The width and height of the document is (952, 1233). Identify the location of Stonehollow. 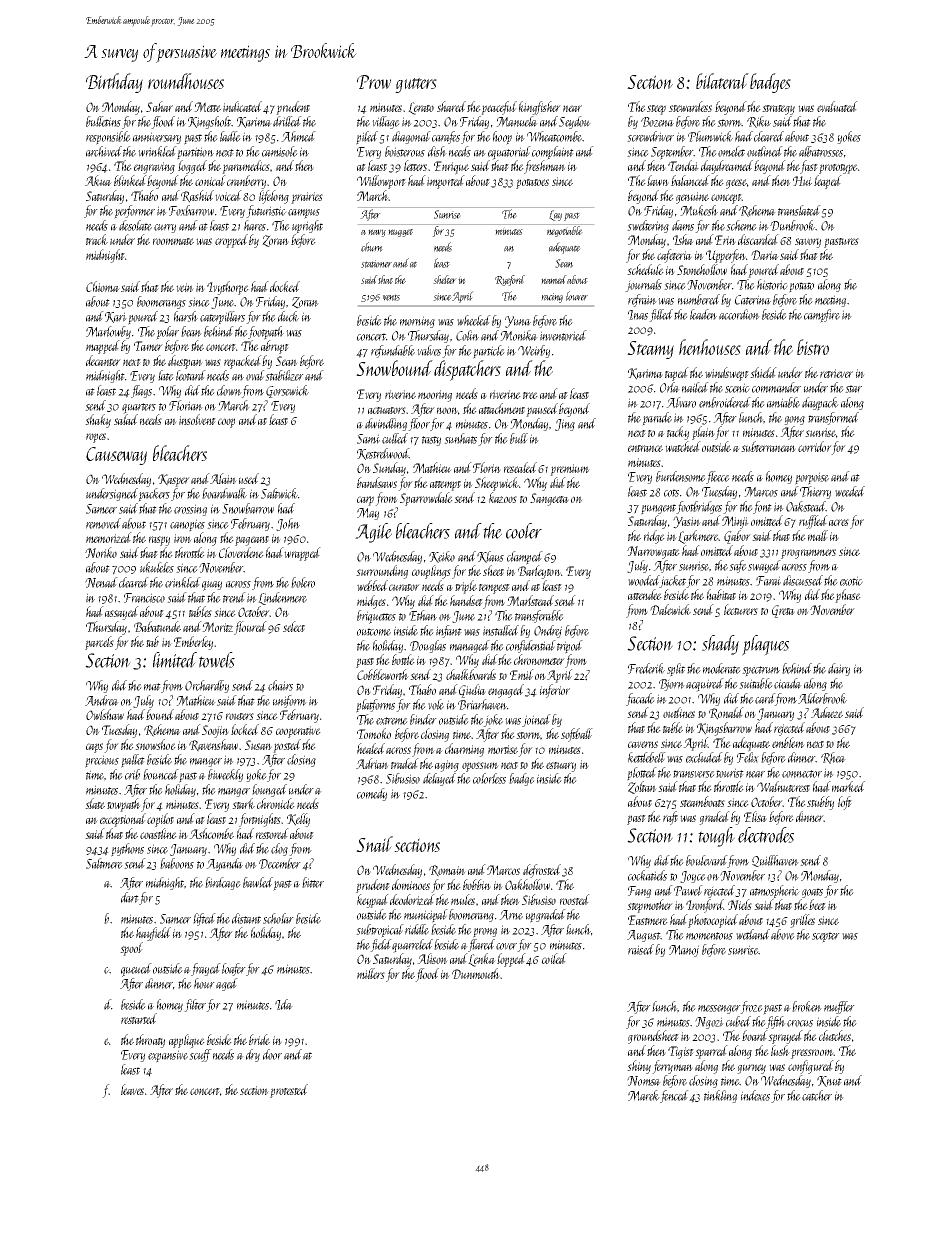
(702, 269).
